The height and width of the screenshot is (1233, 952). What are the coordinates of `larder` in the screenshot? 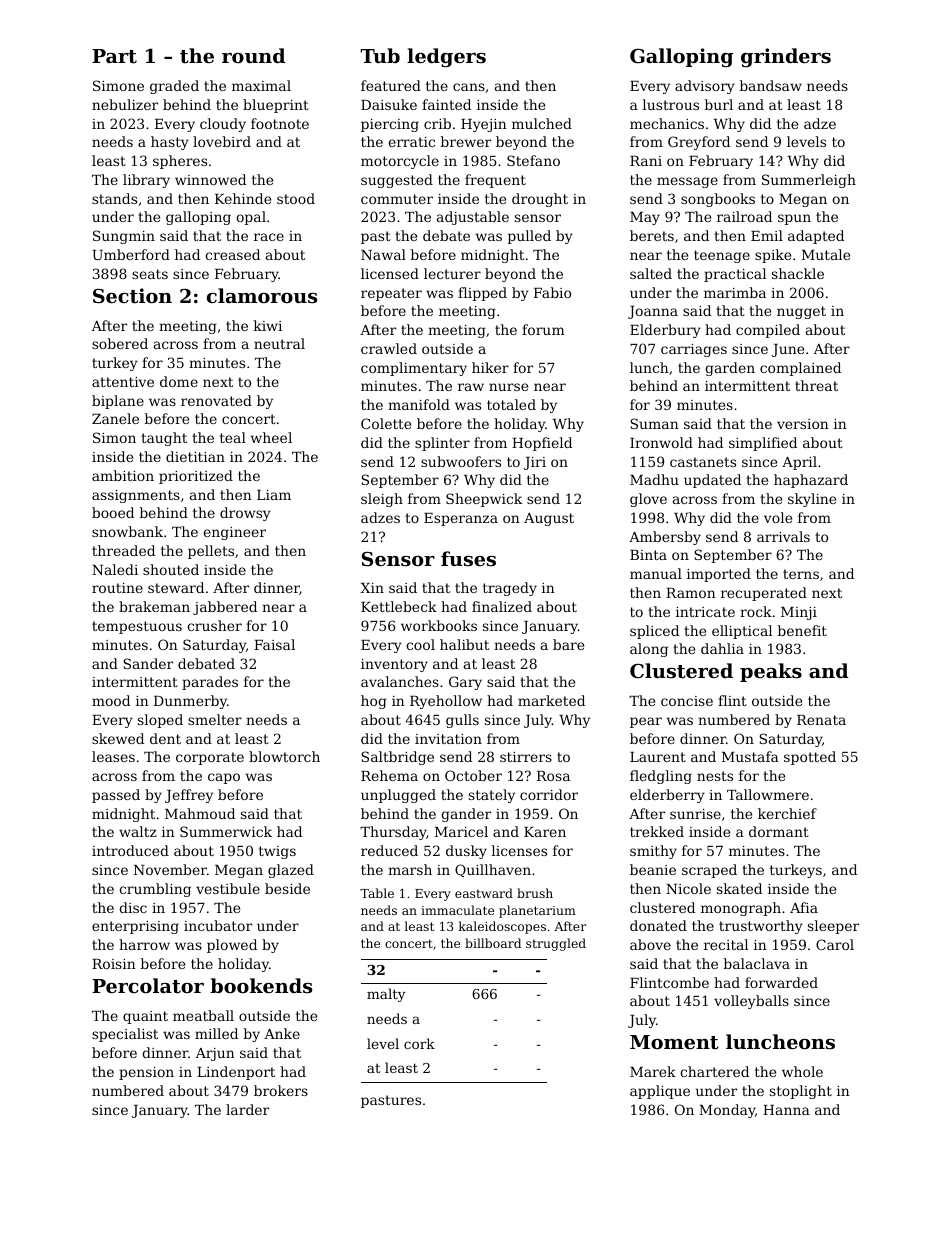 It's located at (247, 1109).
